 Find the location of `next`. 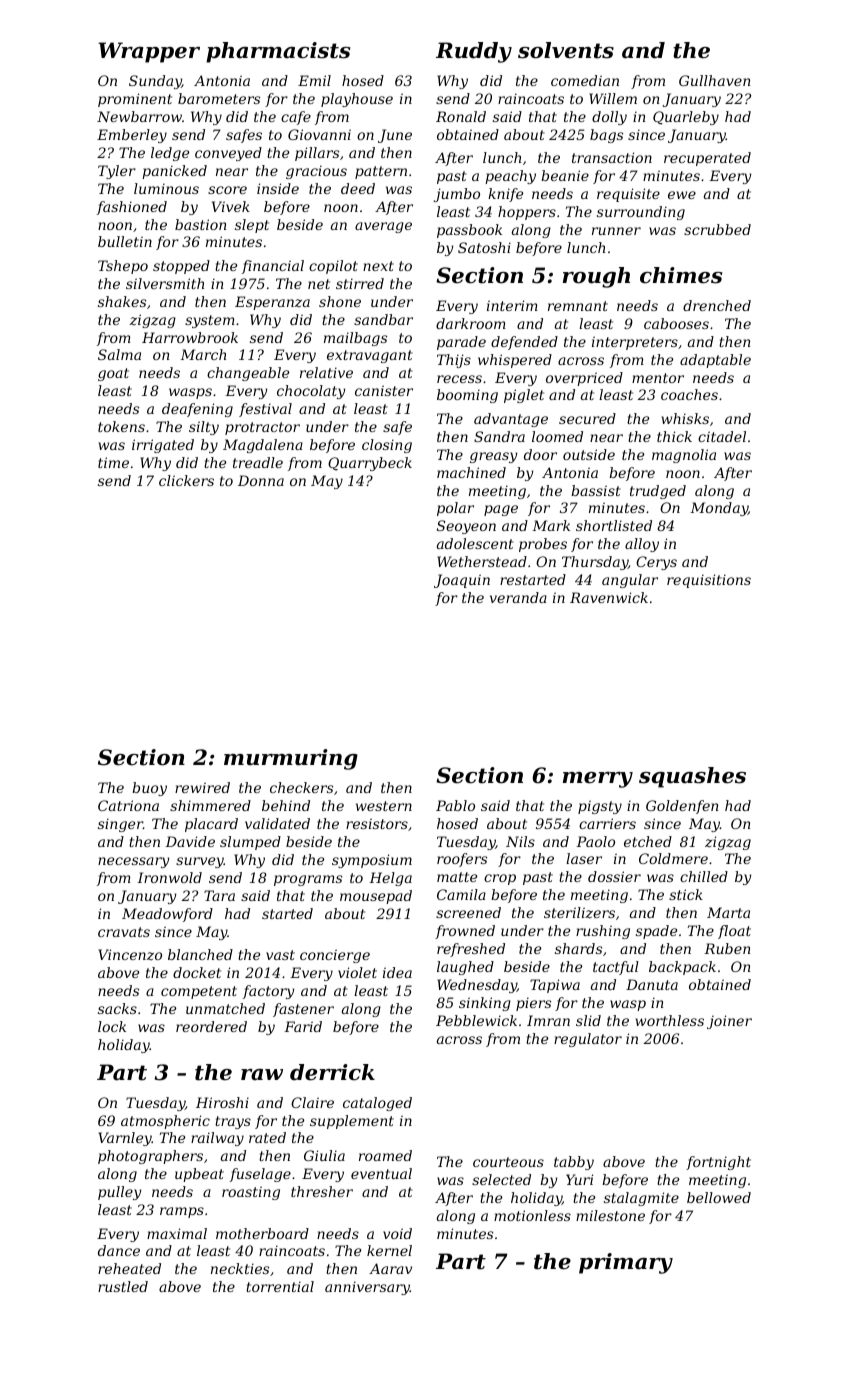

next is located at coordinates (378, 266).
